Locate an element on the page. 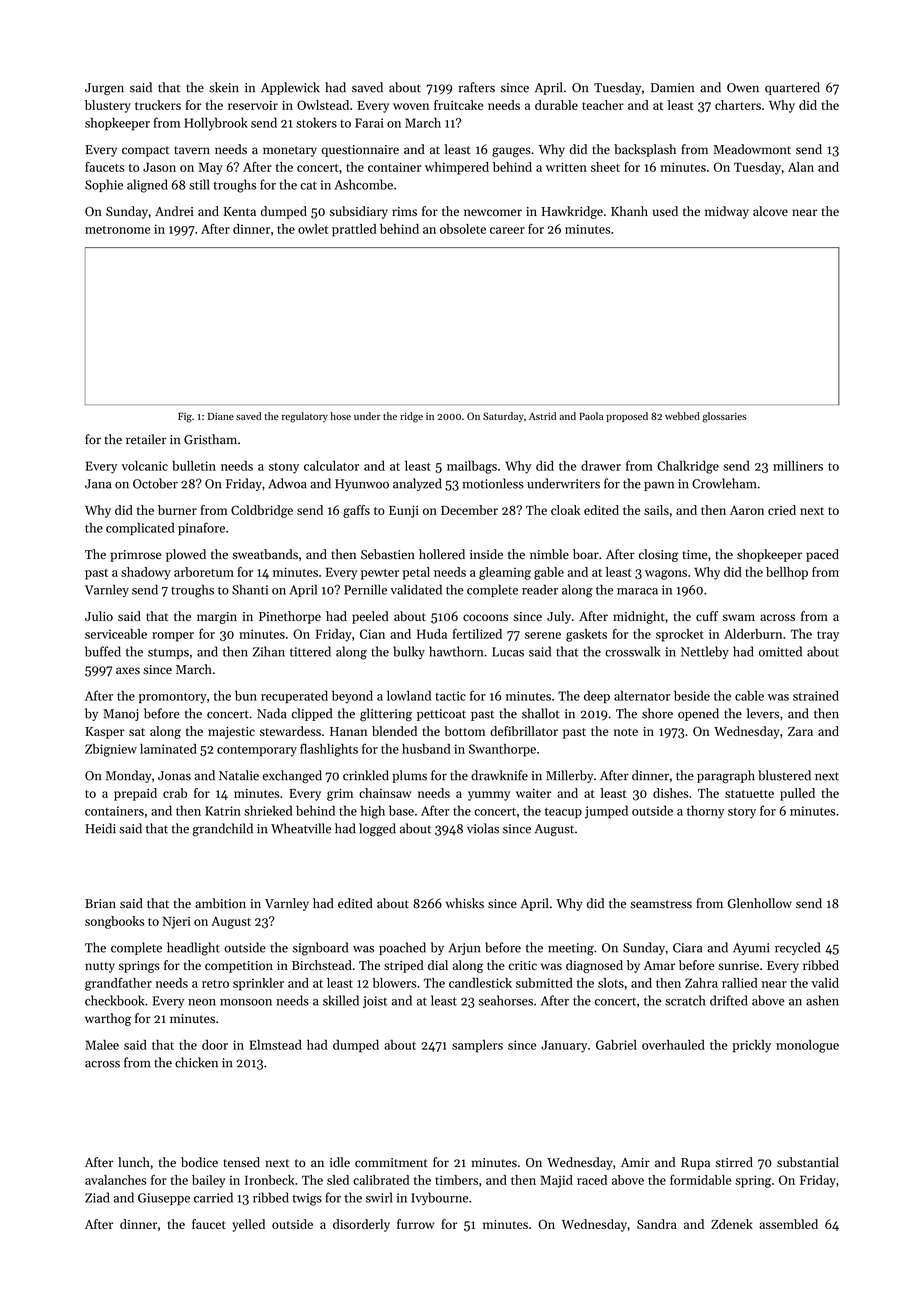 This image has height=1308, width=924. reader is located at coordinates (540, 589).
